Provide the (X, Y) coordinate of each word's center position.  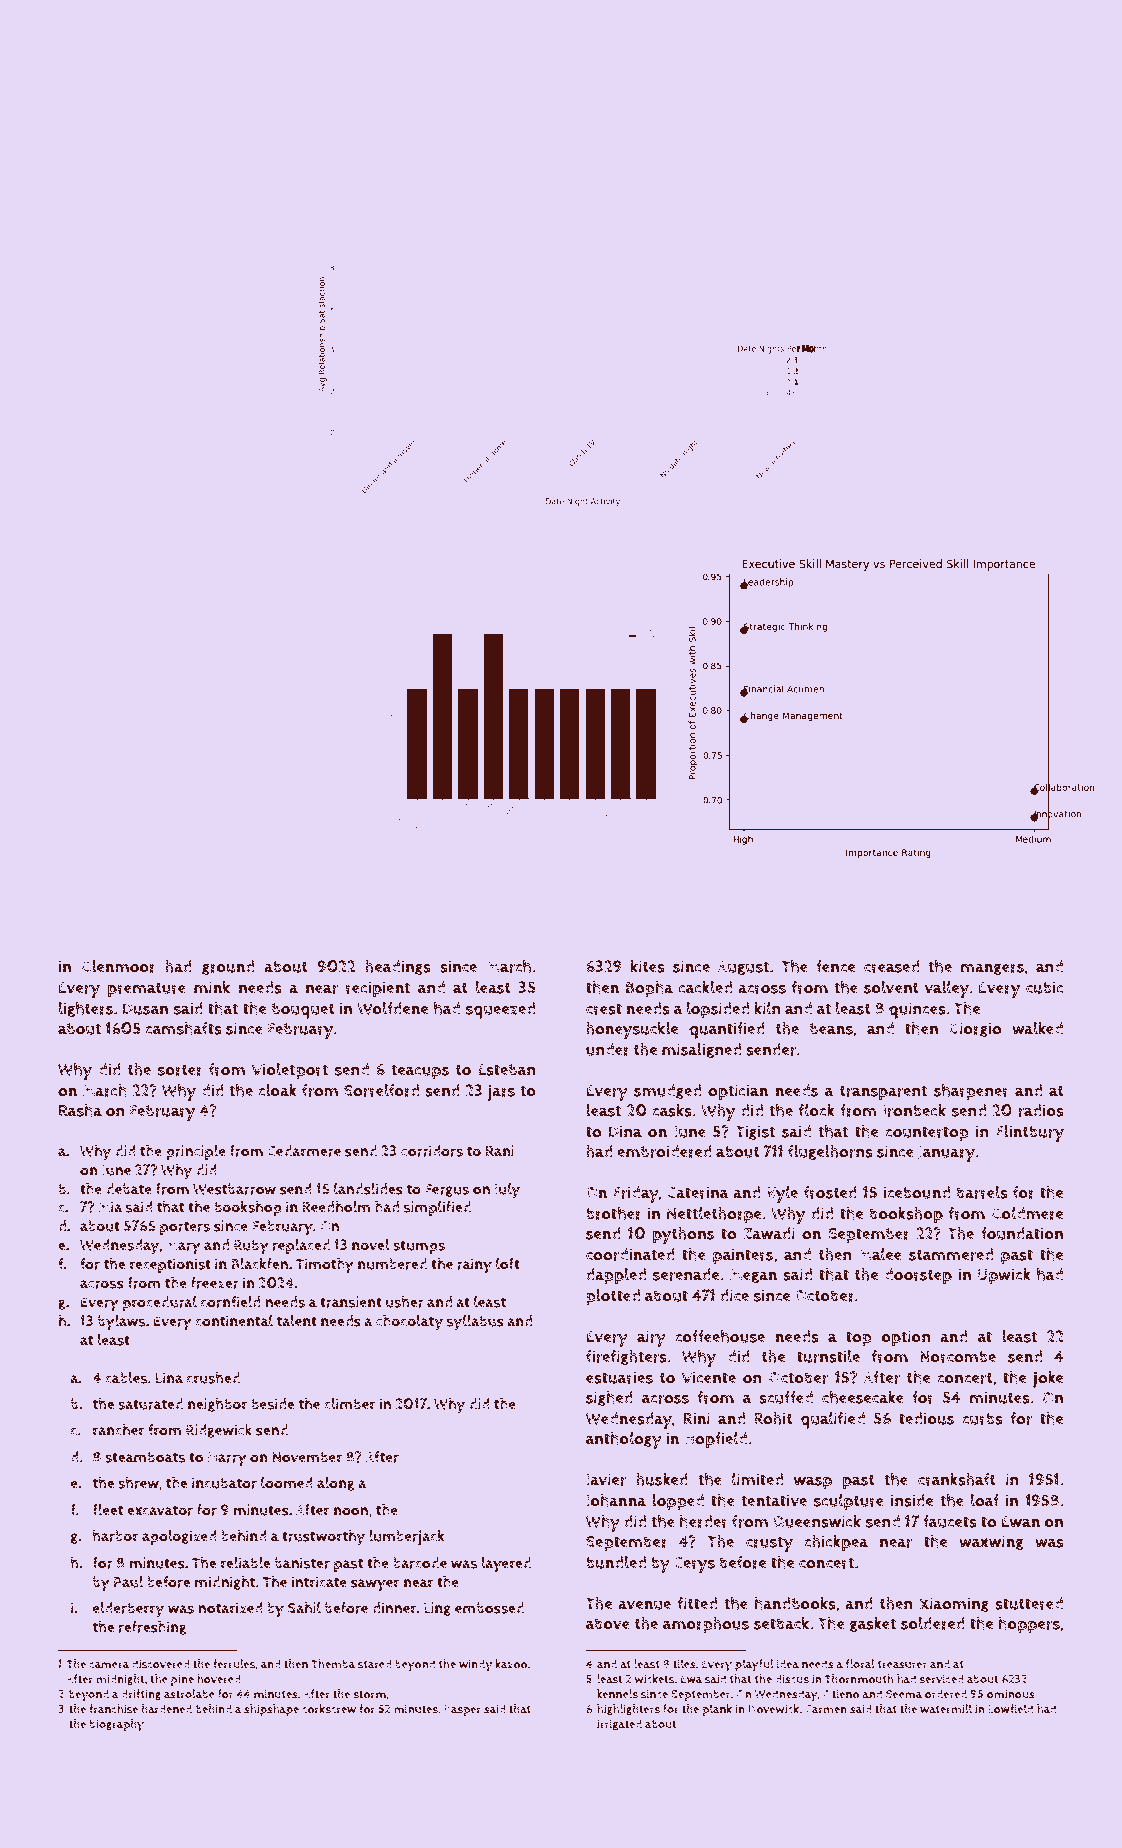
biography (116, 1725)
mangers (993, 969)
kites (648, 966)
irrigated (619, 1725)
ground (228, 967)
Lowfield (1010, 1709)
